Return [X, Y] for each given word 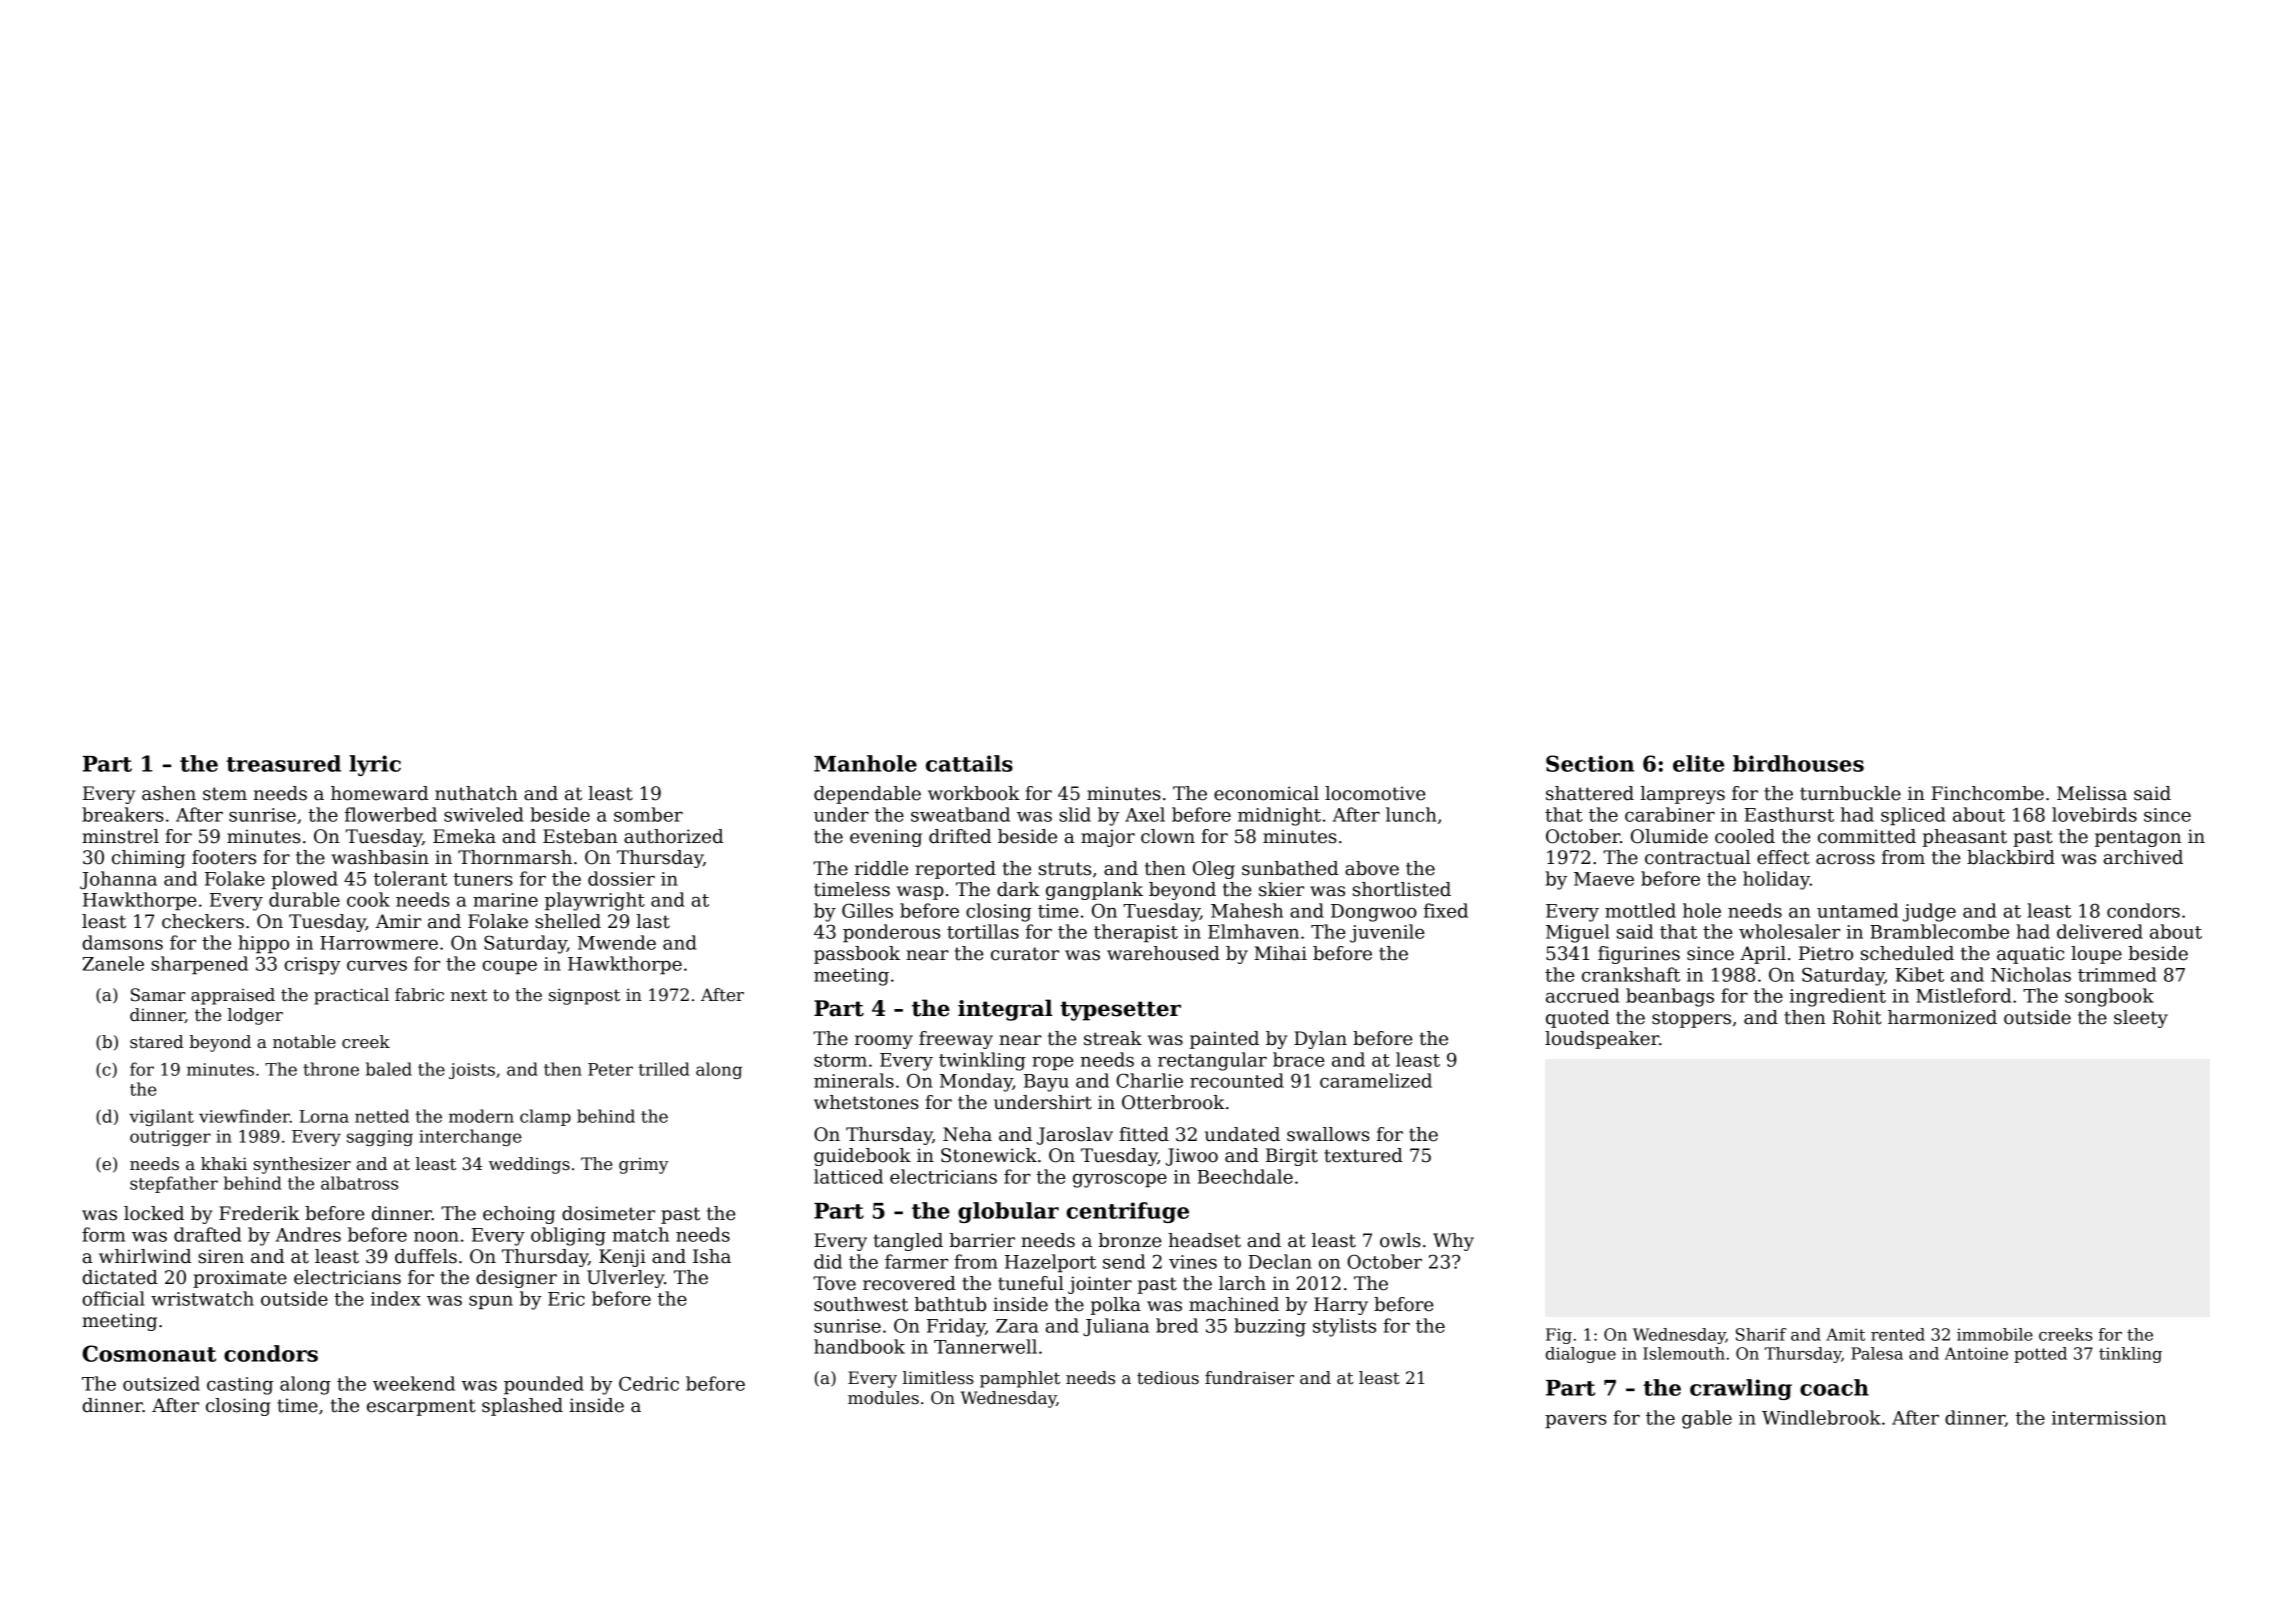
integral [1005, 1010]
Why [1453, 1242]
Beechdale [1245, 1176]
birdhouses [1798, 763]
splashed [522, 1407]
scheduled [1907, 953]
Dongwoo [1374, 913]
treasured [283, 763]
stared [157, 1042]
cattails [969, 763]
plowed [304, 880]
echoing [519, 1215]
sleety [2141, 1019]
